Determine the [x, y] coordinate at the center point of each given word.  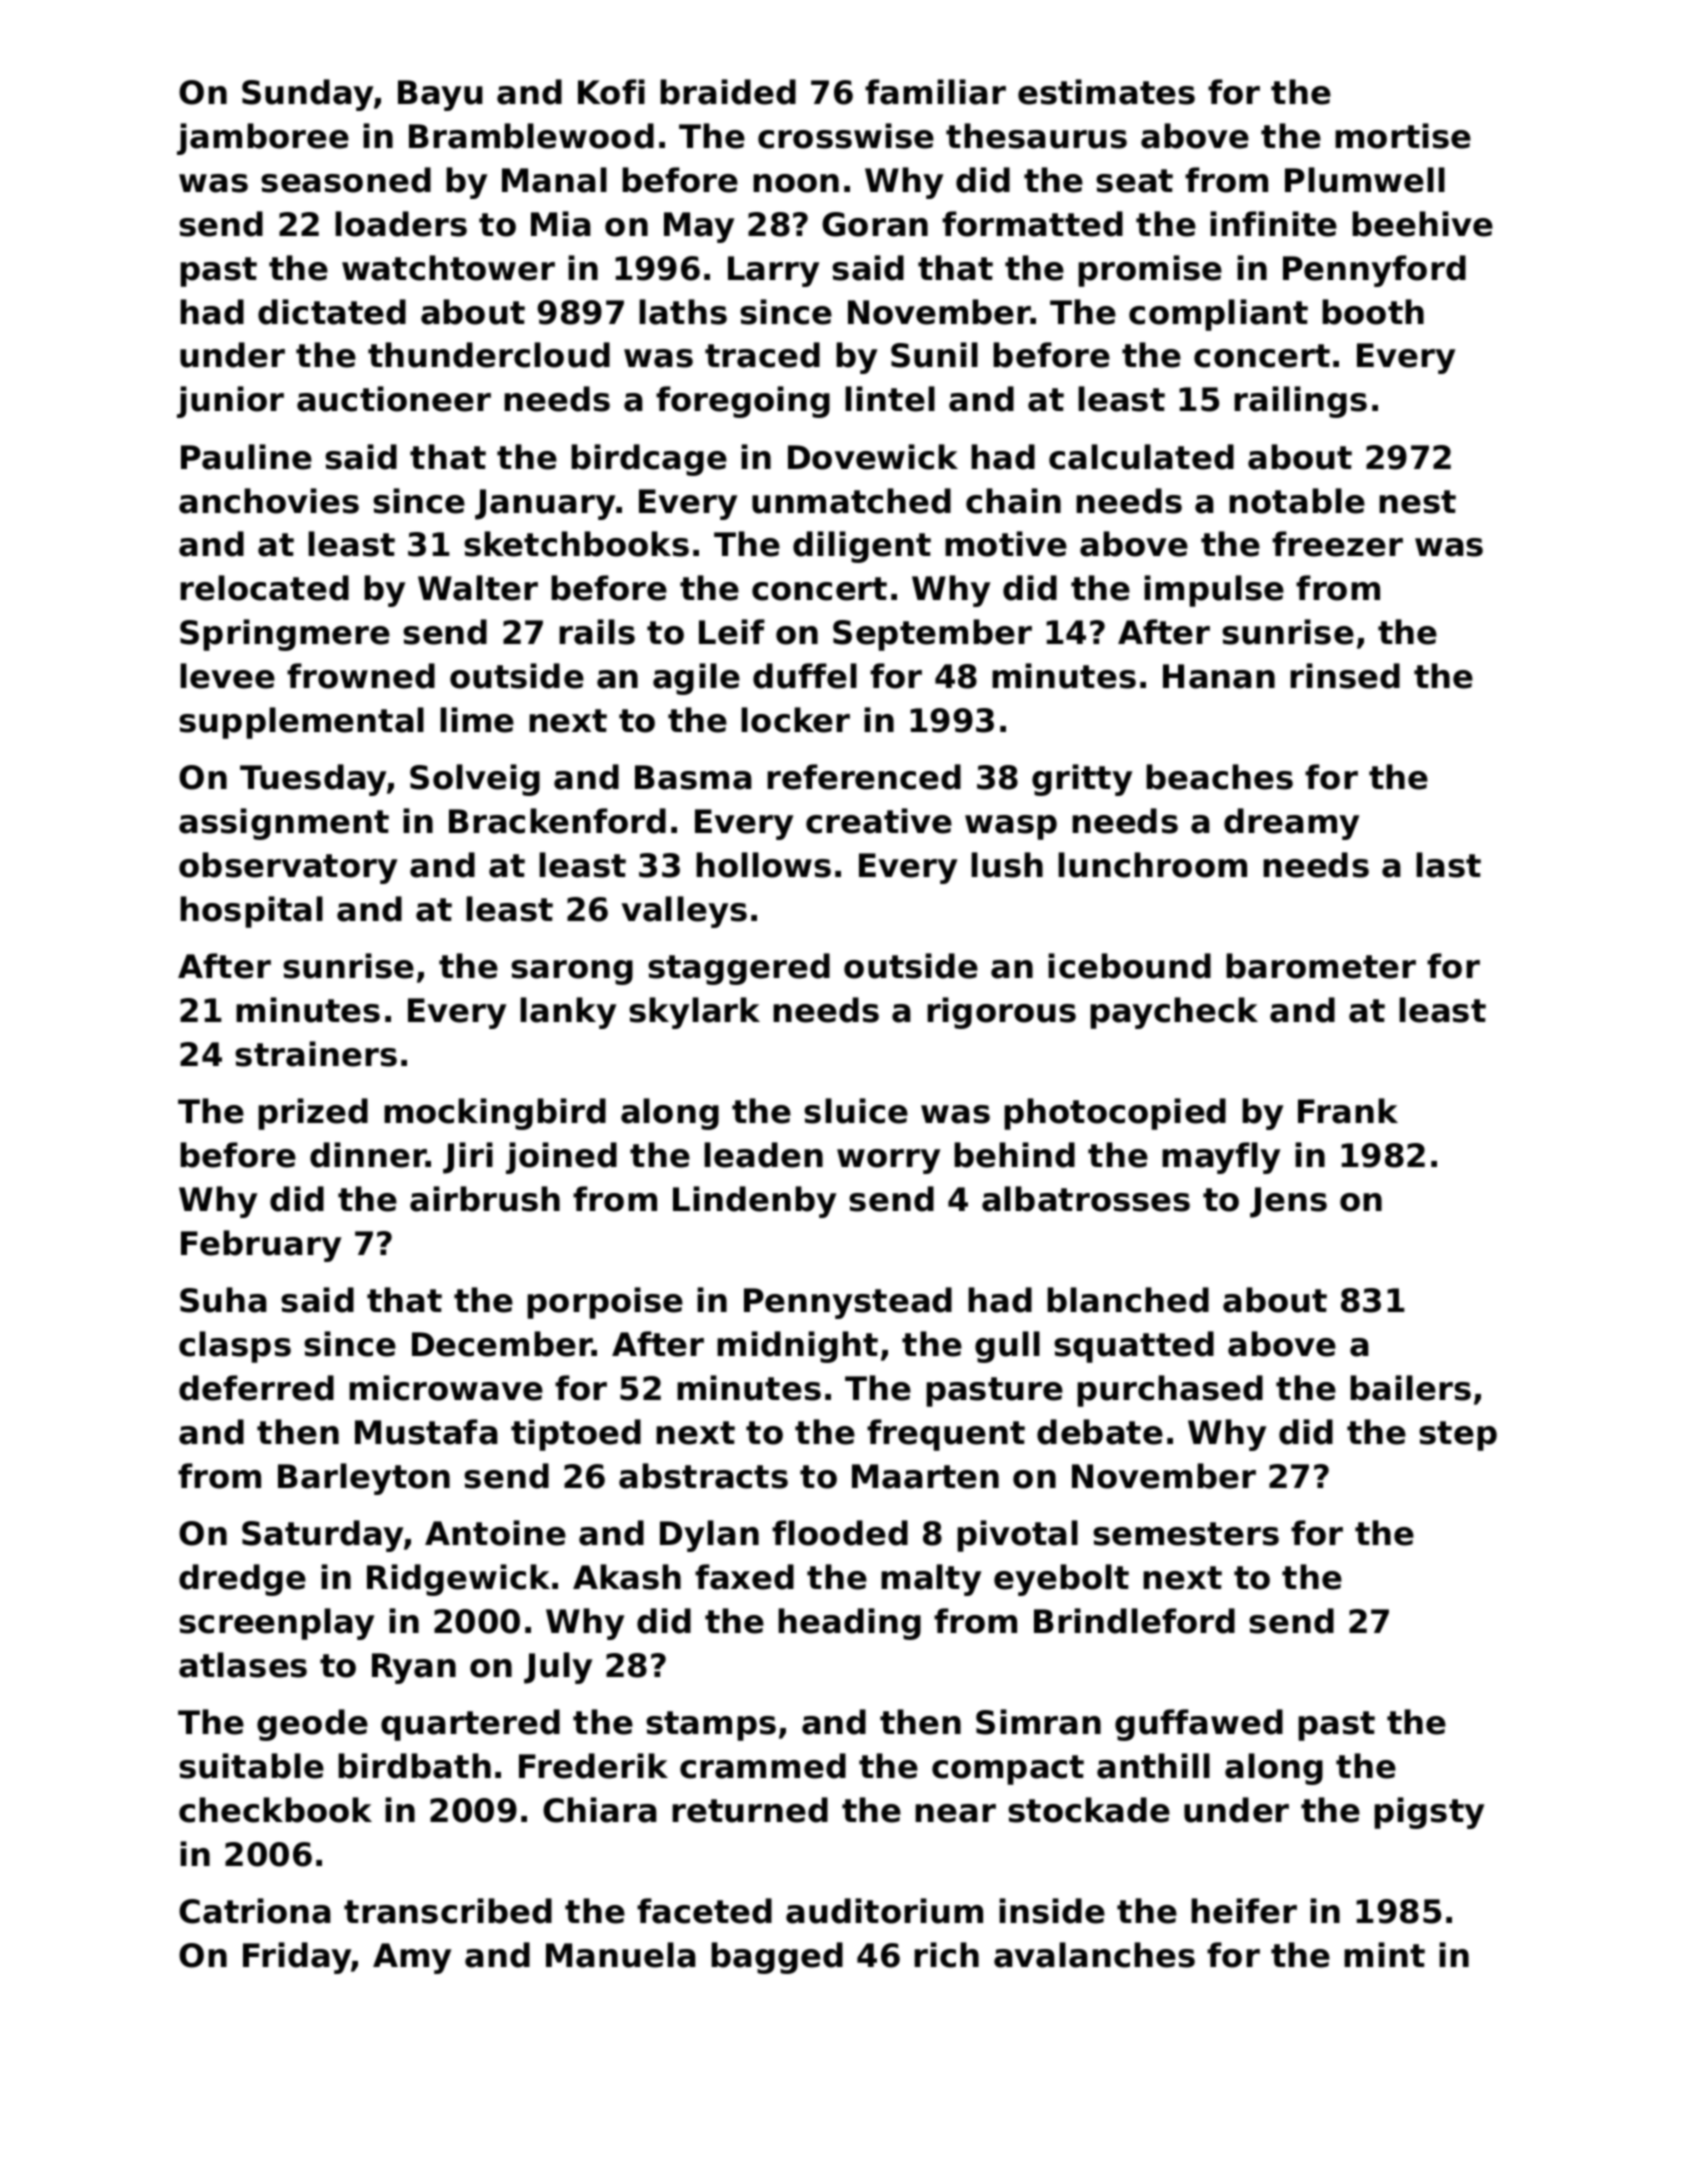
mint [1384, 1954]
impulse [1214, 591]
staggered [739, 969]
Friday [297, 1958]
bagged [777, 1958]
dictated [332, 312]
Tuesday [313, 780]
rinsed [1345, 676]
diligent [862, 547]
